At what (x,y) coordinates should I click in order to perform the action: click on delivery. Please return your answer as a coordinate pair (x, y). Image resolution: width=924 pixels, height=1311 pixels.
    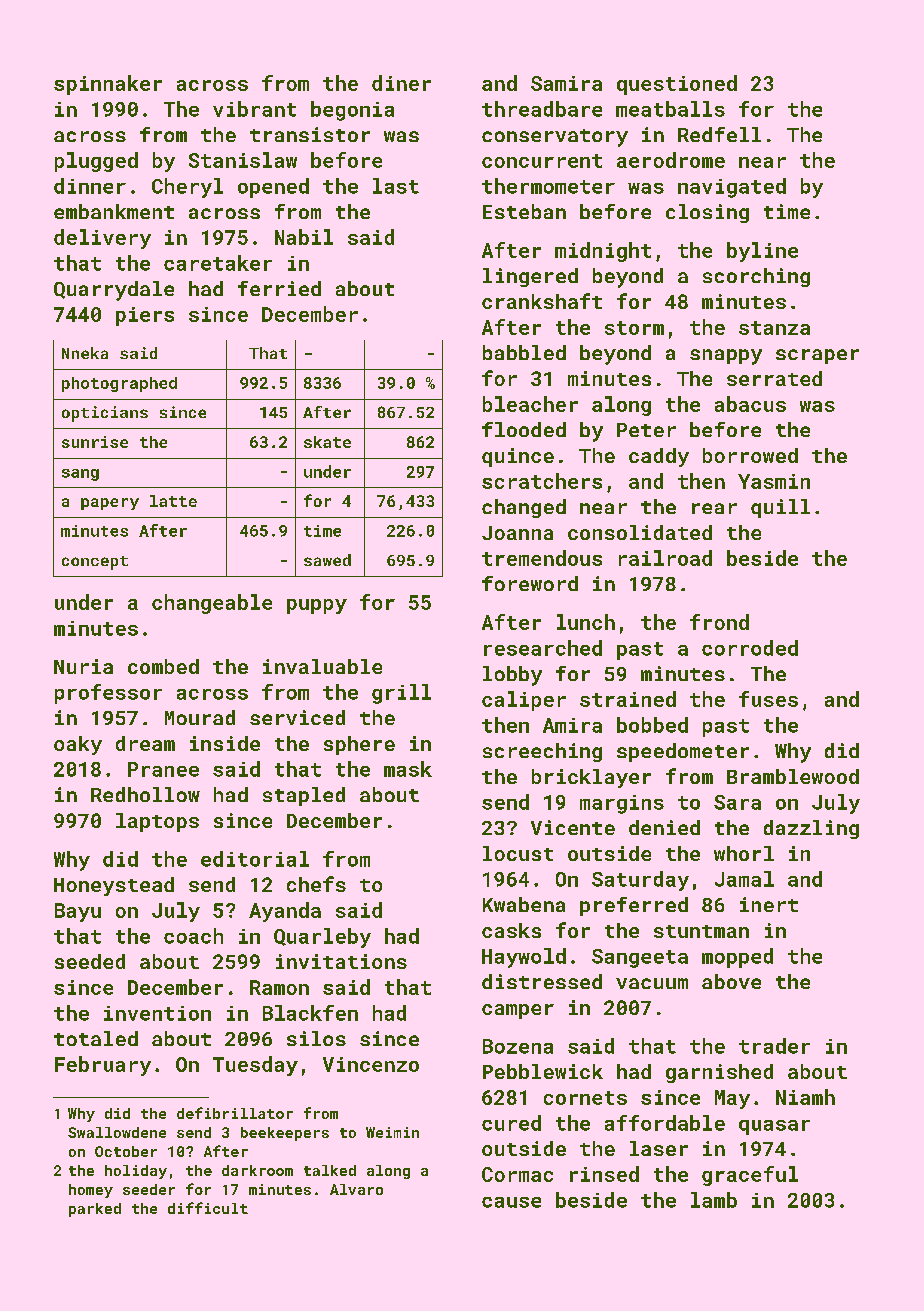
    Looking at the image, I should click on (102, 239).
